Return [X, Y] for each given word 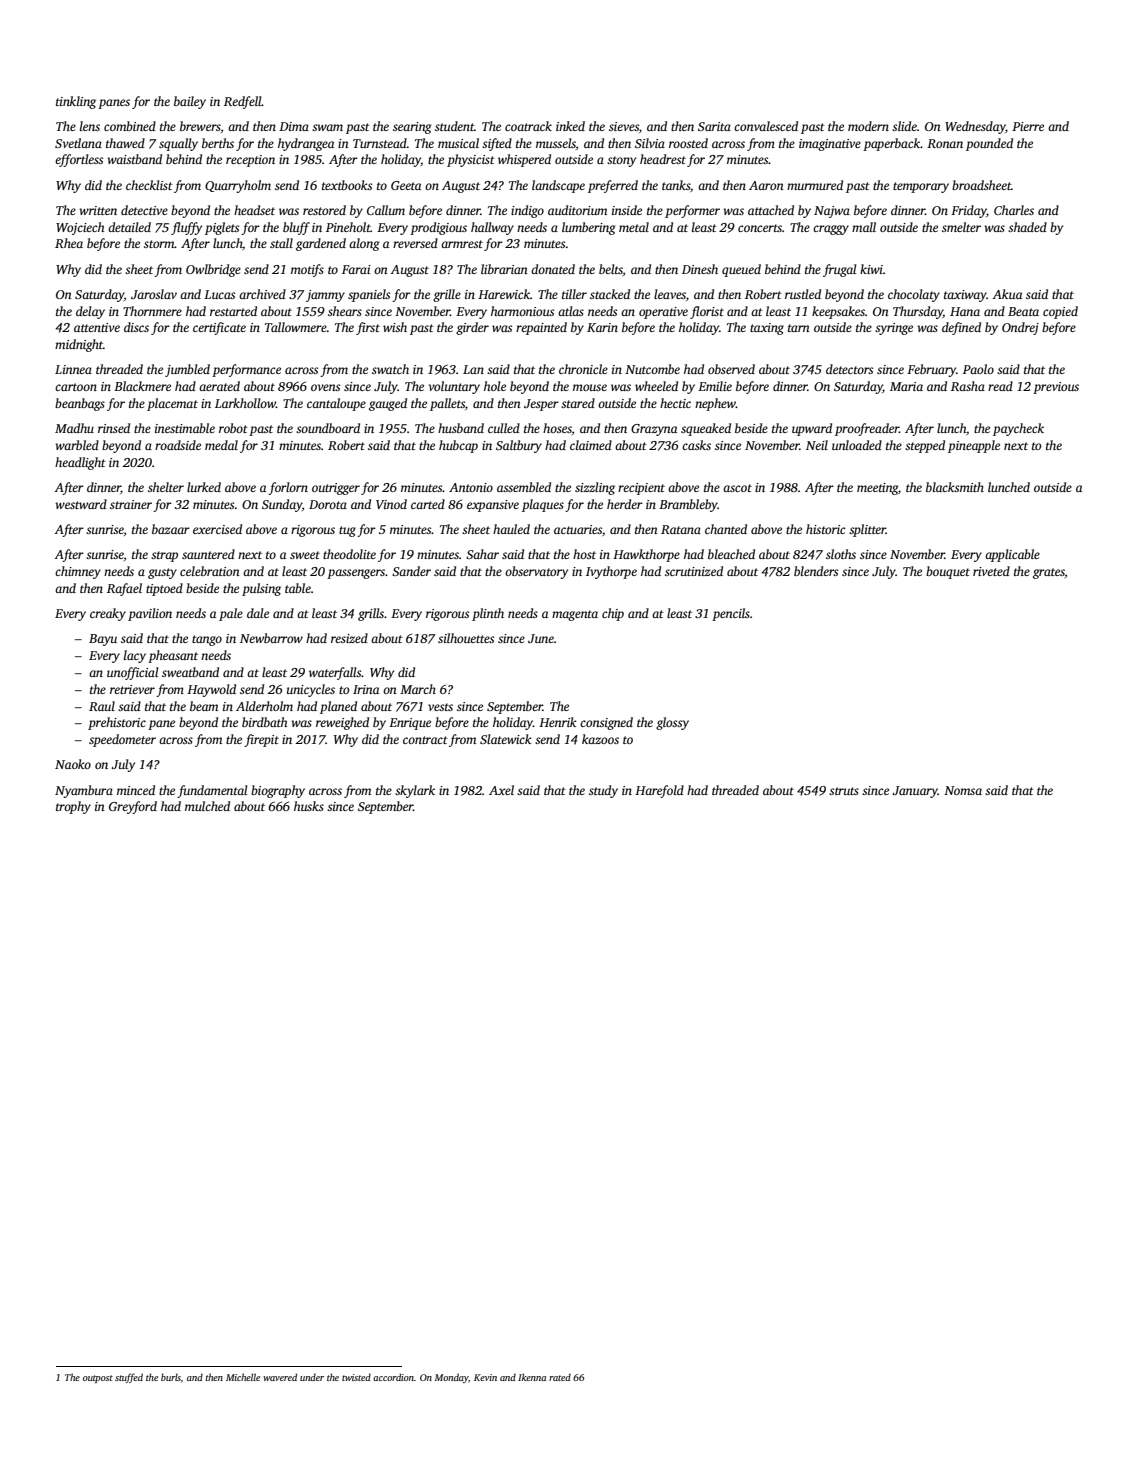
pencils [731, 614]
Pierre [1028, 126]
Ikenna [532, 1377]
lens [90, 126]
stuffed [129, 1378]
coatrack [528, 126]
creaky [108, 614]
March [418, 689]
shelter [166, 487]
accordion [393, 1377]
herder [625, 504]
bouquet [948, 572]
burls [171, 1377]
